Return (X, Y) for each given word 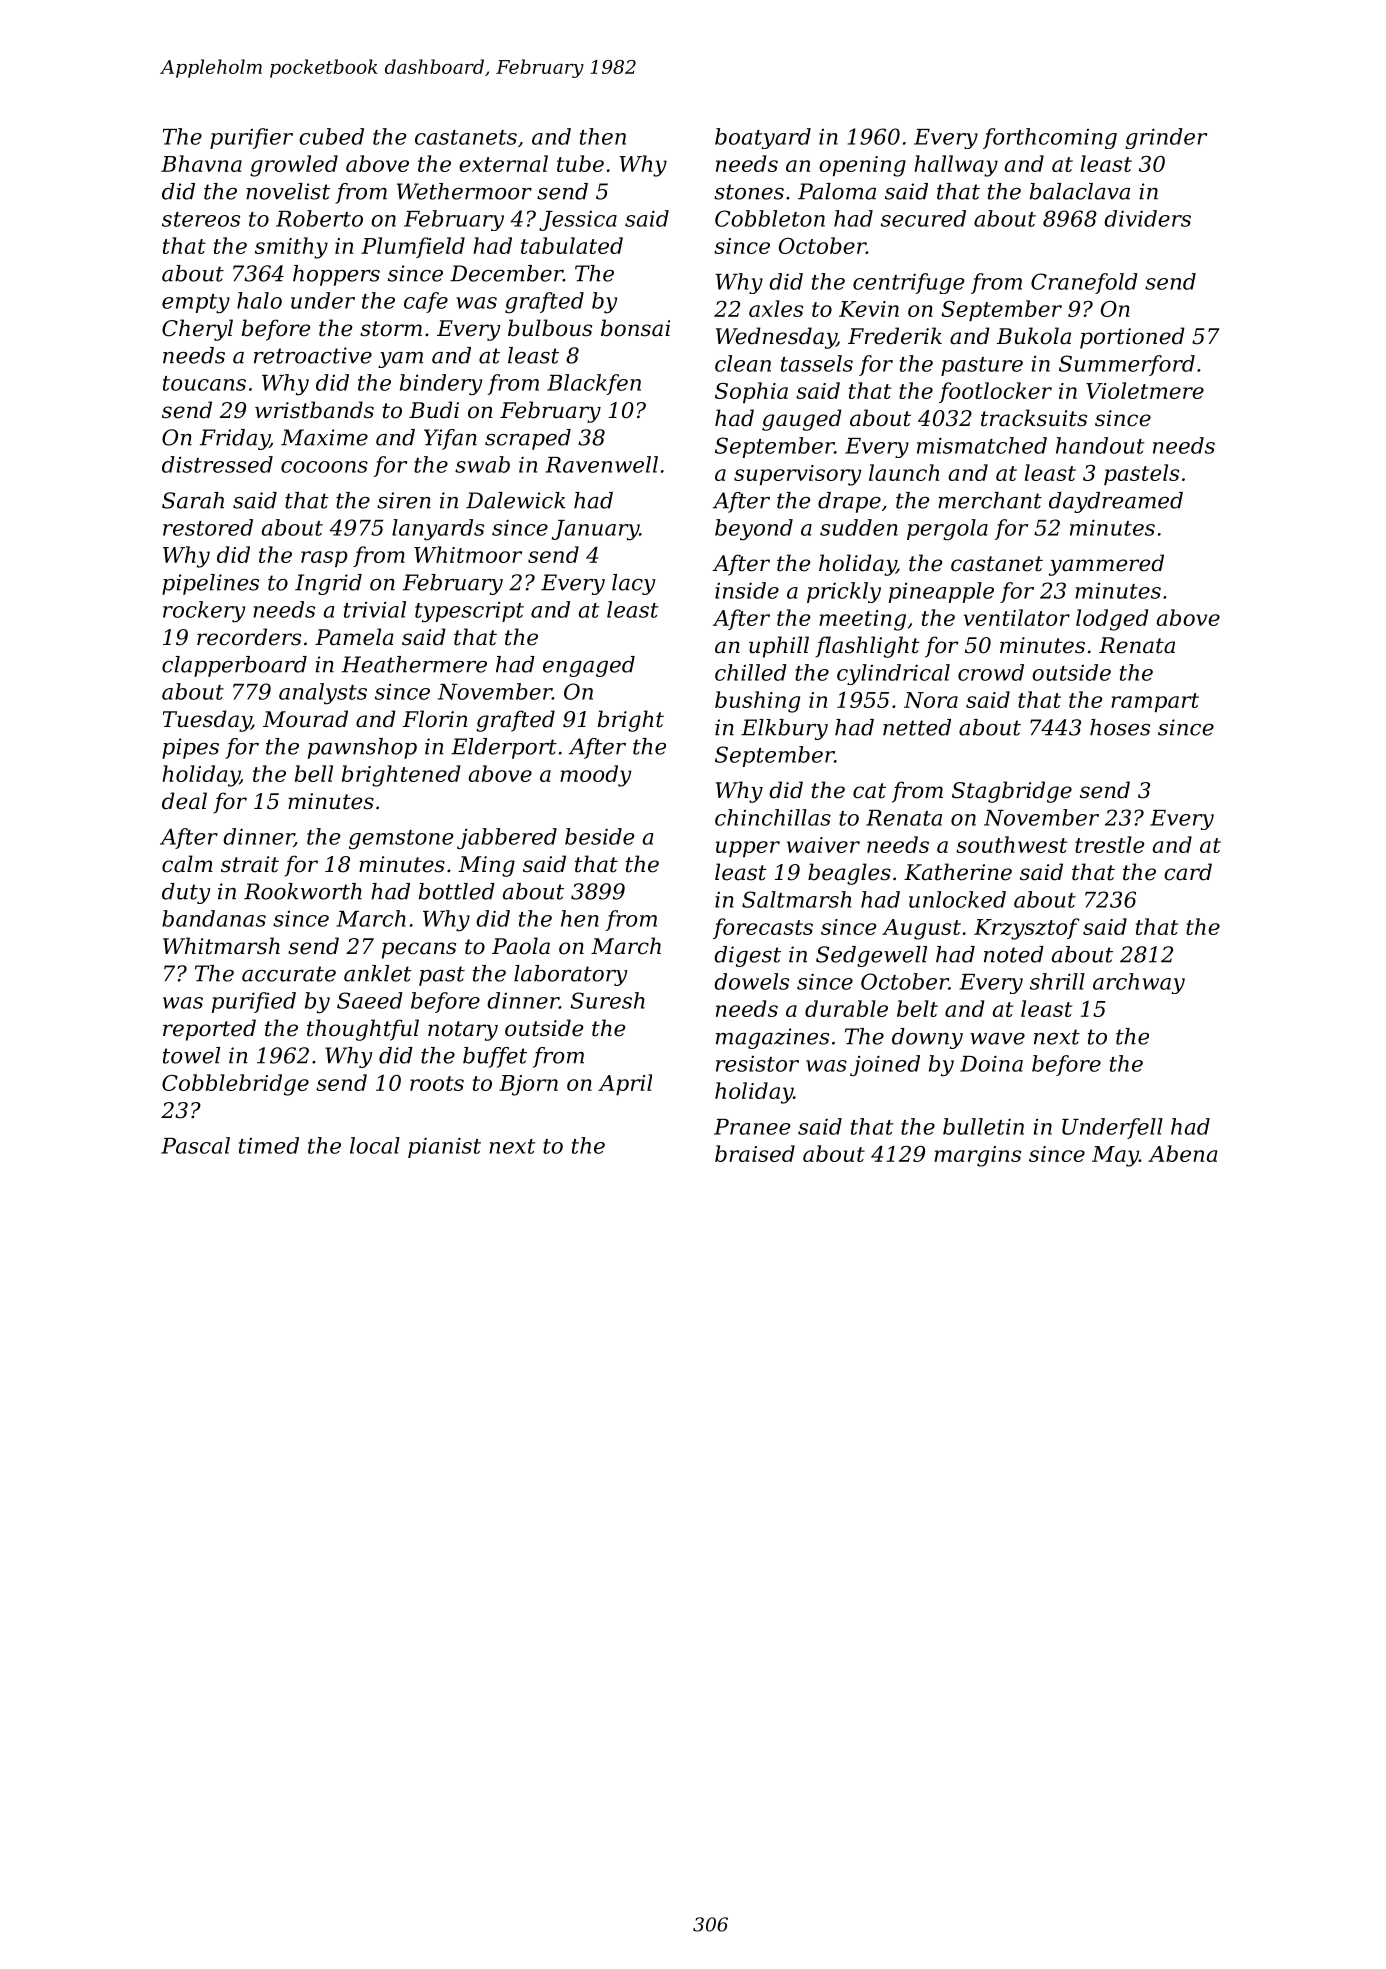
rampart (1155, 702)
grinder (1166, 138)
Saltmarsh (796, 899)
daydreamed (1116, 502)
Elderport (504, 748)
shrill (1057, 981)
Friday (235, 439)
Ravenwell (601, 464)
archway (1139, 983)
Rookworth (303, 891)
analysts (323, 694)
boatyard (763, 138)
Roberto (319, 218)
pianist (444, 1147)
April (625, 1084)
